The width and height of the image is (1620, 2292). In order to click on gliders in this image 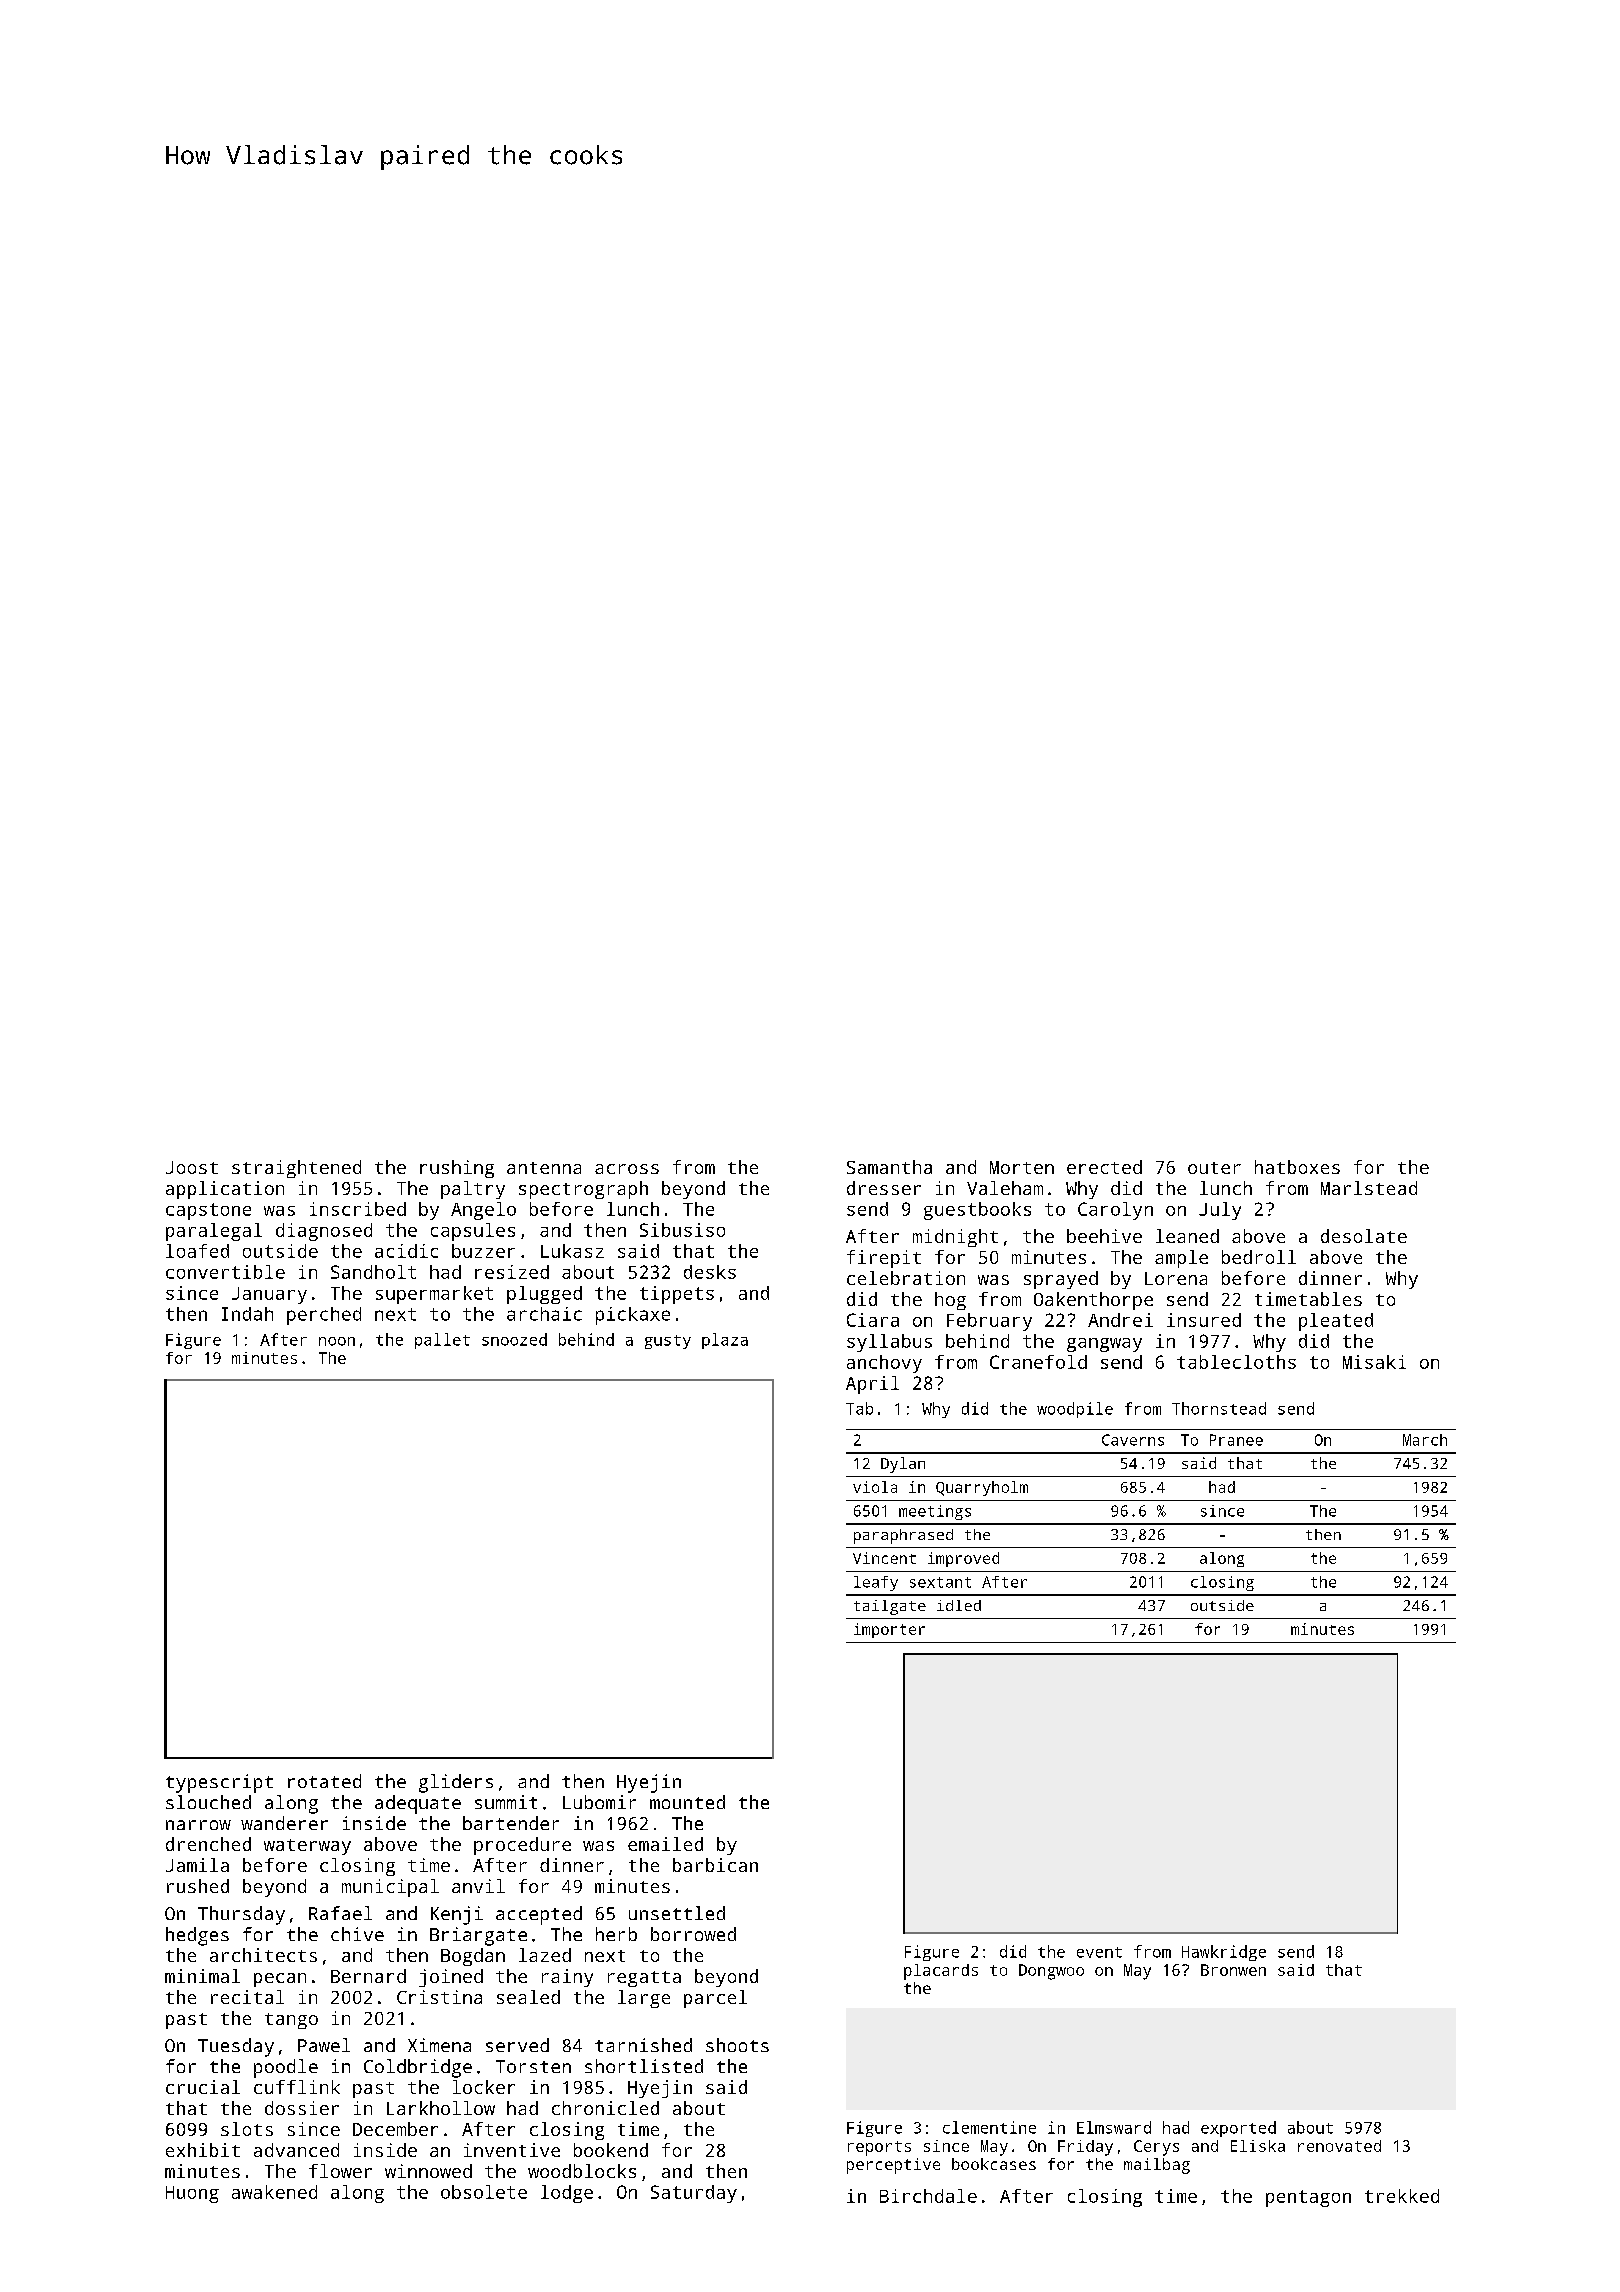, I will do `click(456, 1783)`.
